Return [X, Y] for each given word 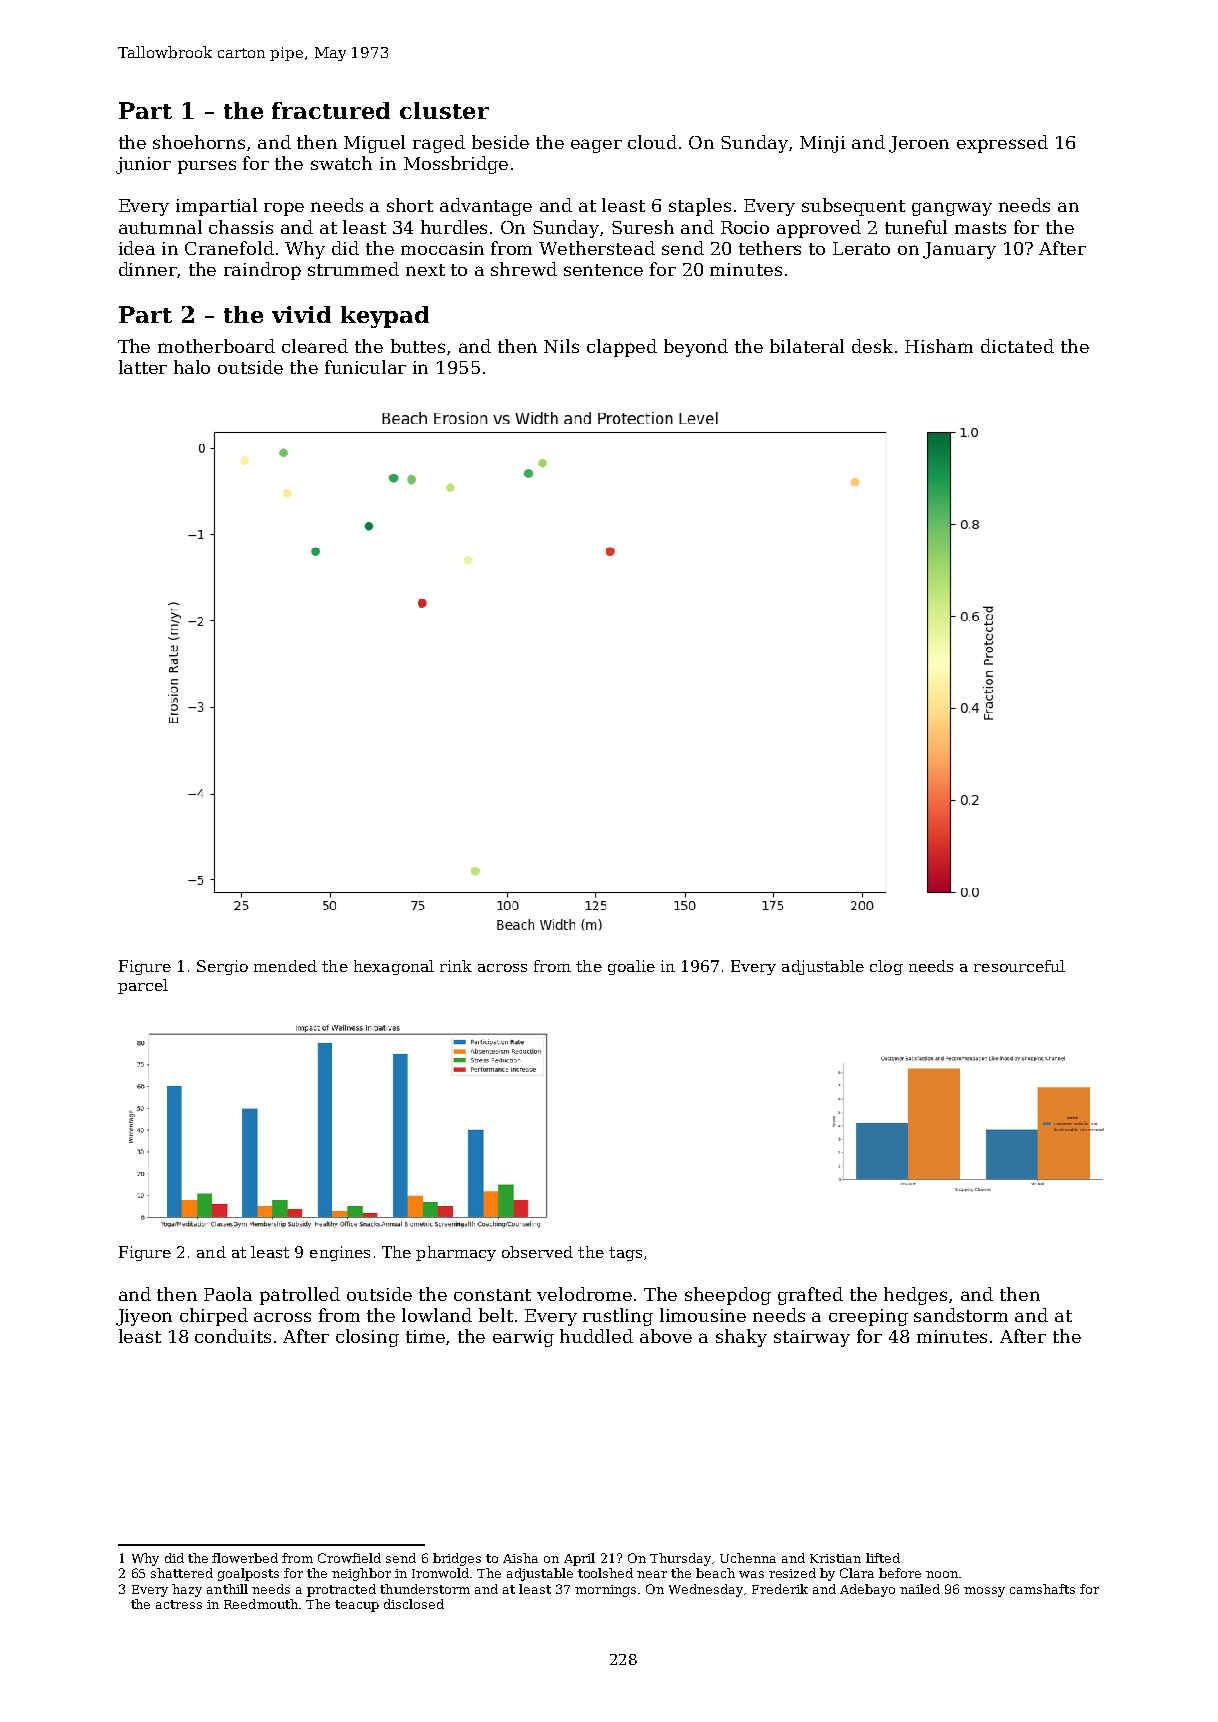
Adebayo [867, 1590]
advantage [486, 207]
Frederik [780, 1589]
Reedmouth [261, 1604]
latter [143, 367]
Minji [822, 144]
